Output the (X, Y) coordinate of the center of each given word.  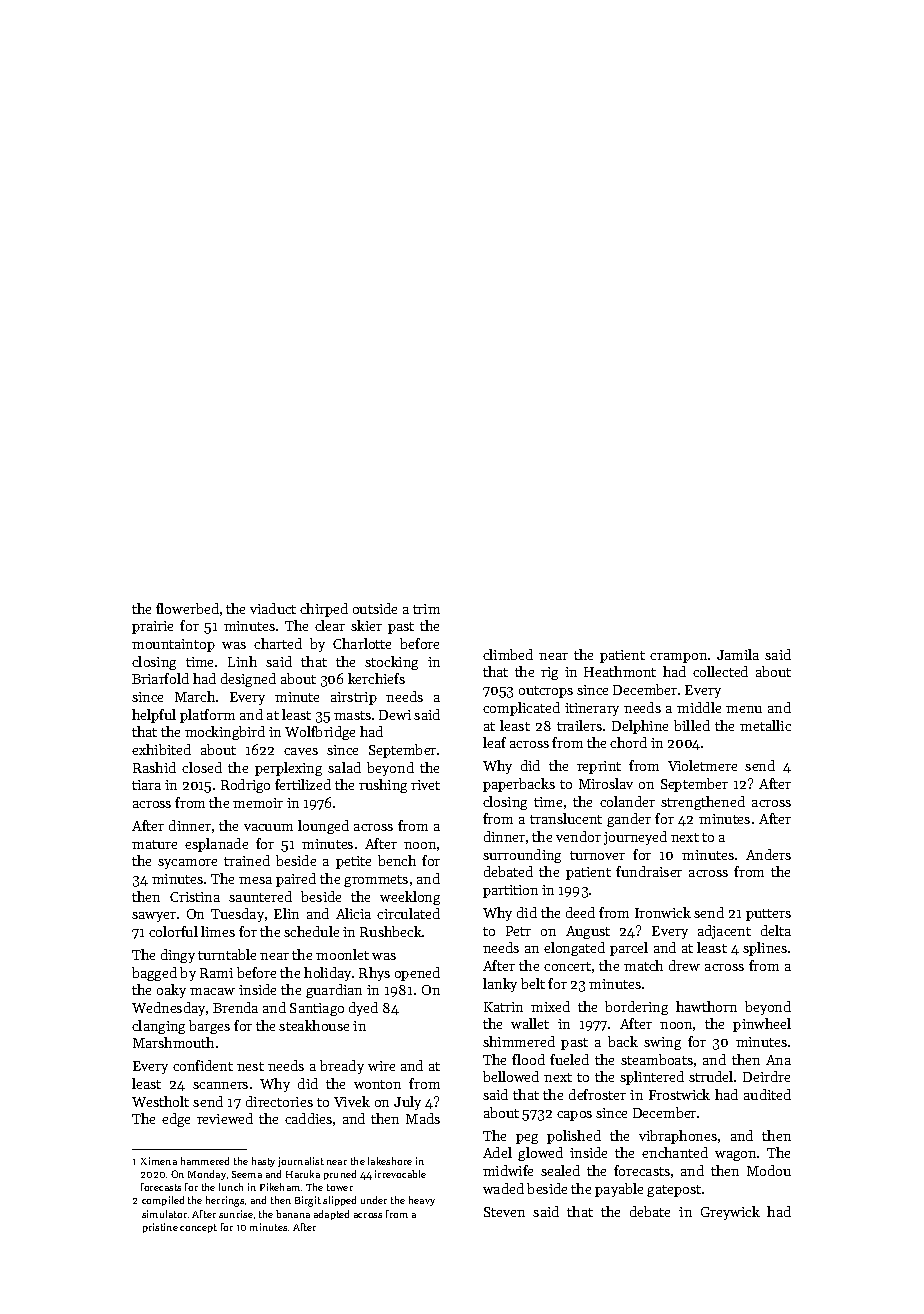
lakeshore (390, 1161)
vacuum (268, 827)
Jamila (738, 654)
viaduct (273, 608)
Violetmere (702, 765)
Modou (769, 1170)
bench (397, 860)
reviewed (225, 1118)
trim (426, 609)
